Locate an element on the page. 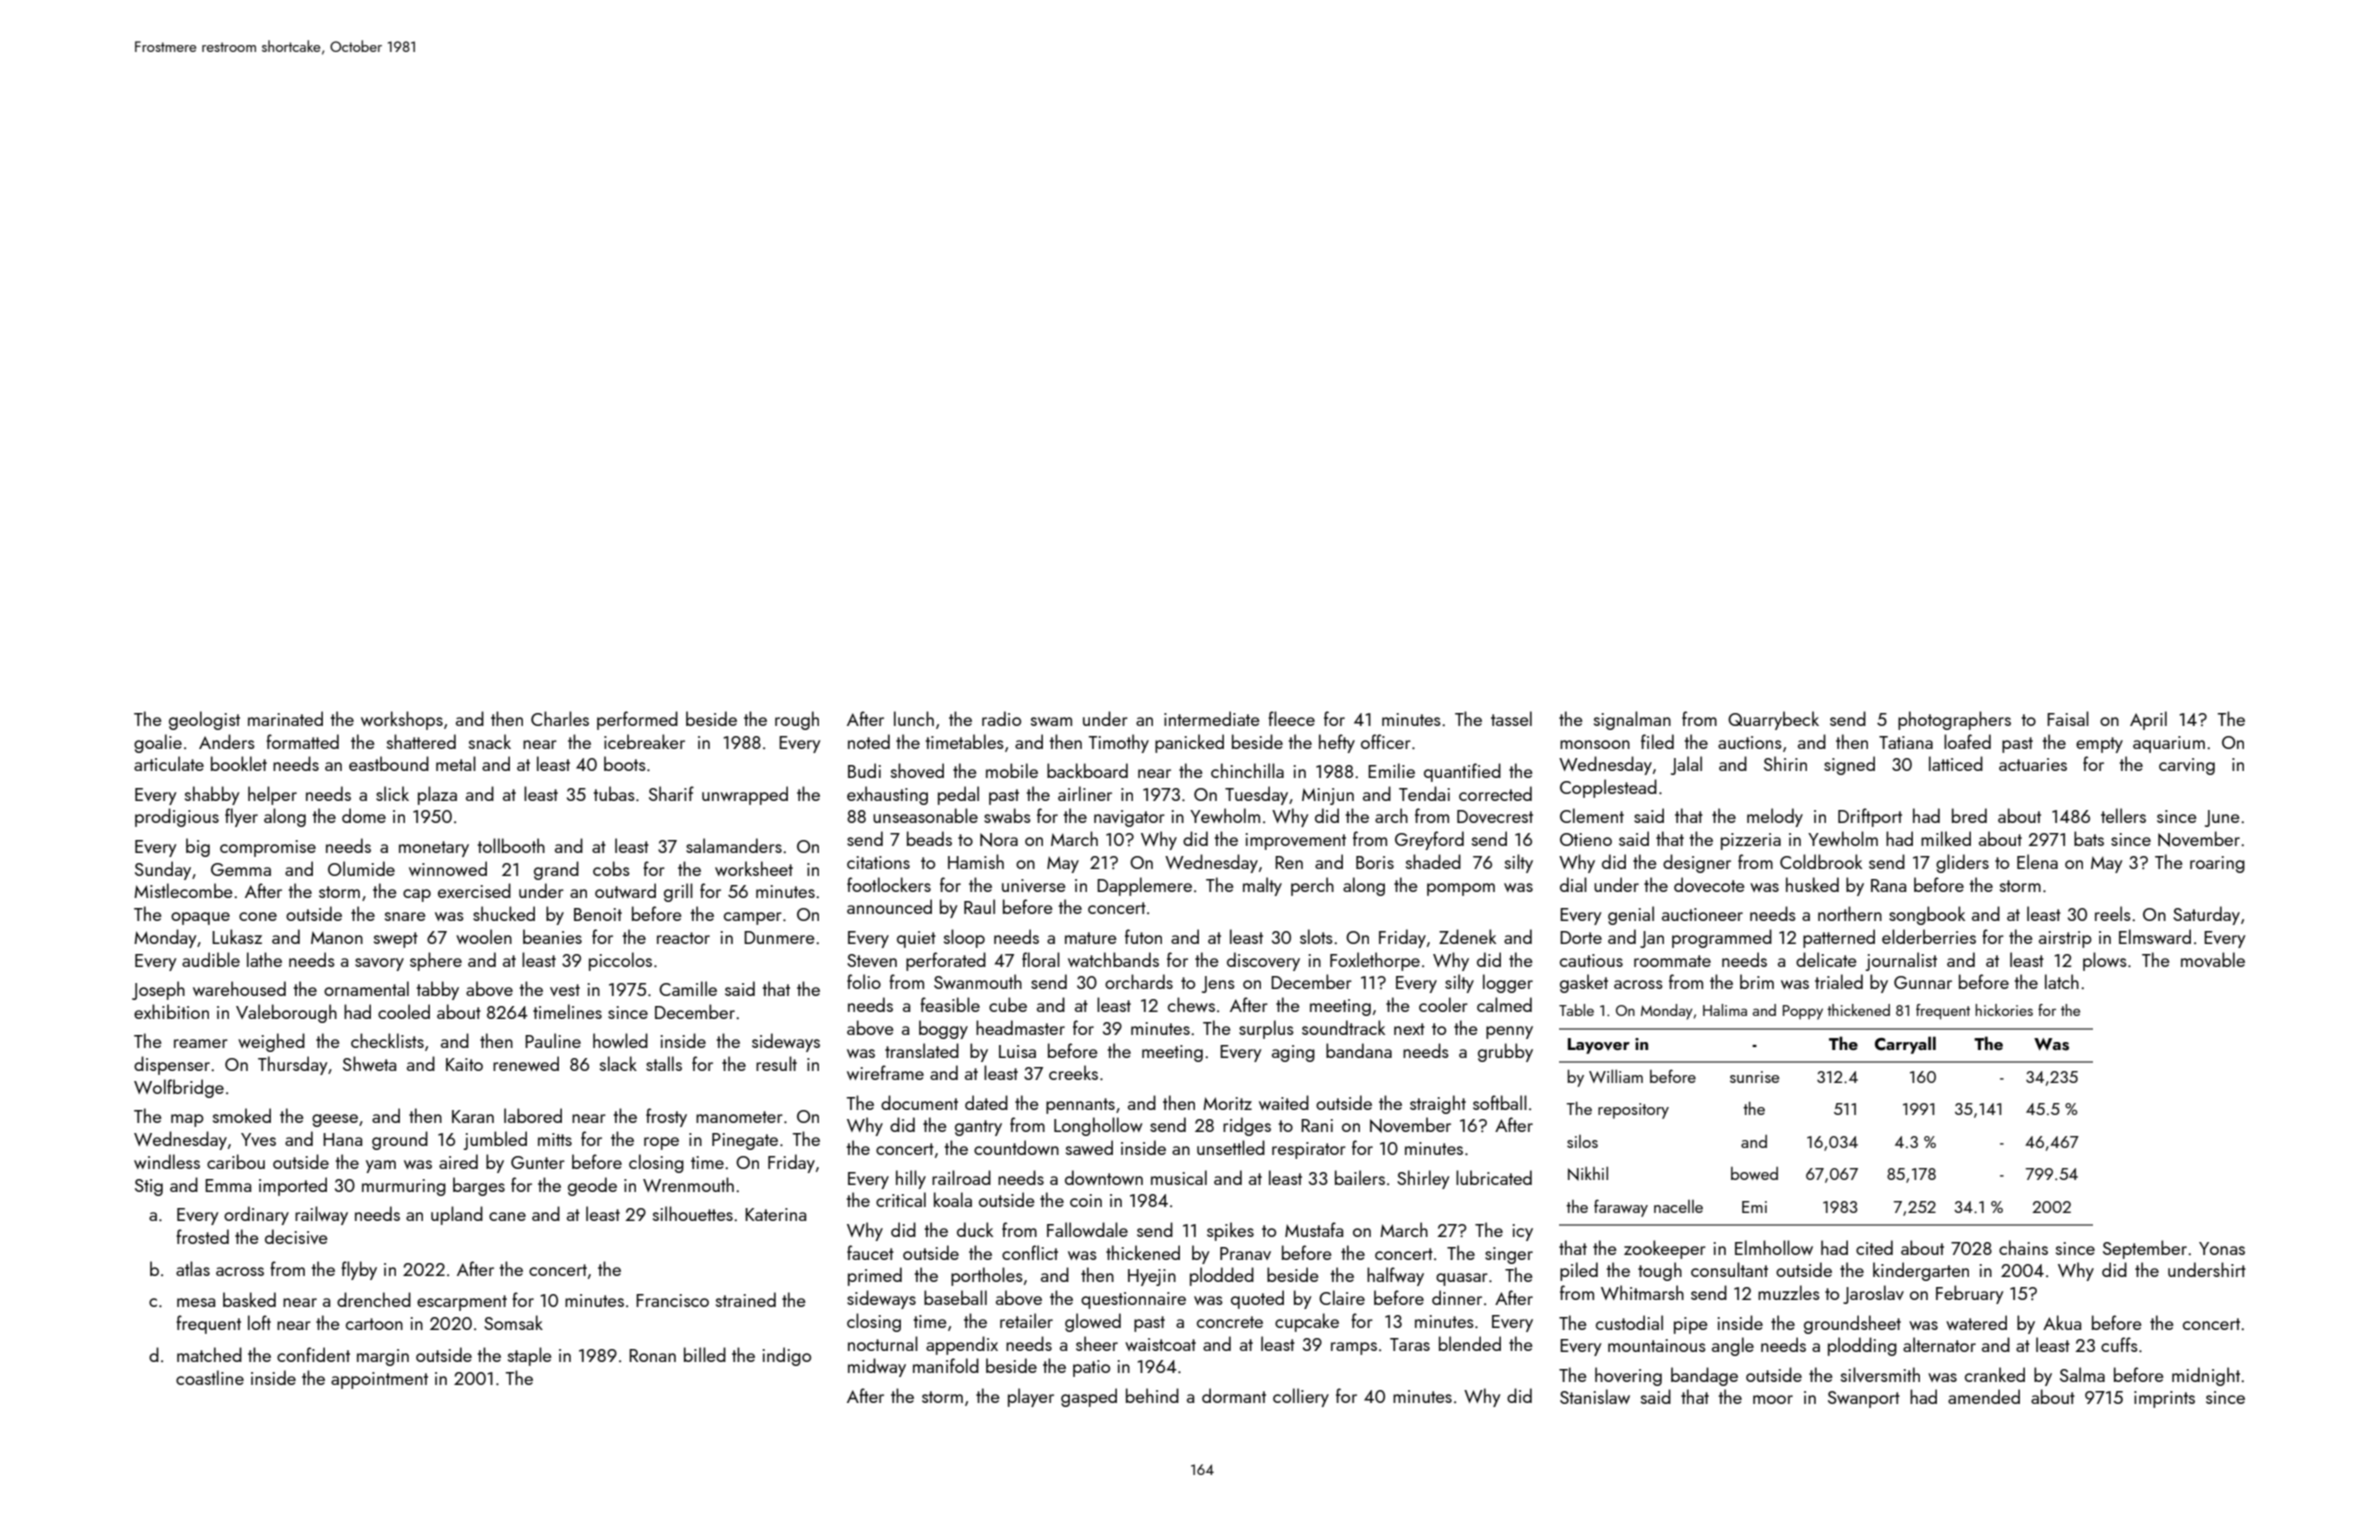 Image resolution: width=2380 pixels, height=1540 pixels. April is located at coordinates (2148, 720).
